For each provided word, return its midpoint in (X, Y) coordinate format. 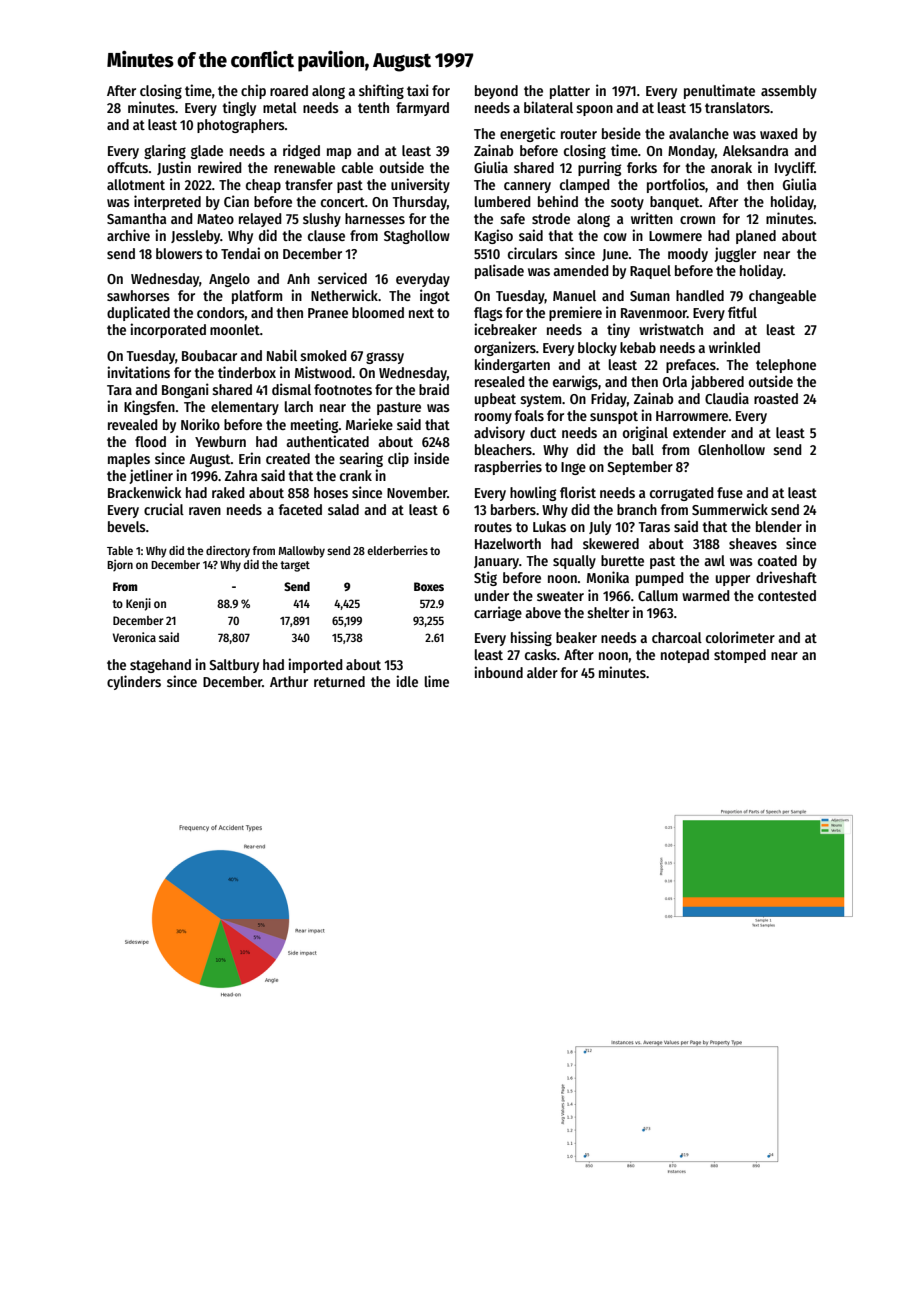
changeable (782, 297)
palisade (499, 271)
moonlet (235, 329)
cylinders (134, 682)
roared (289, 90)
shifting (381, 91)
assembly (789, 92)
